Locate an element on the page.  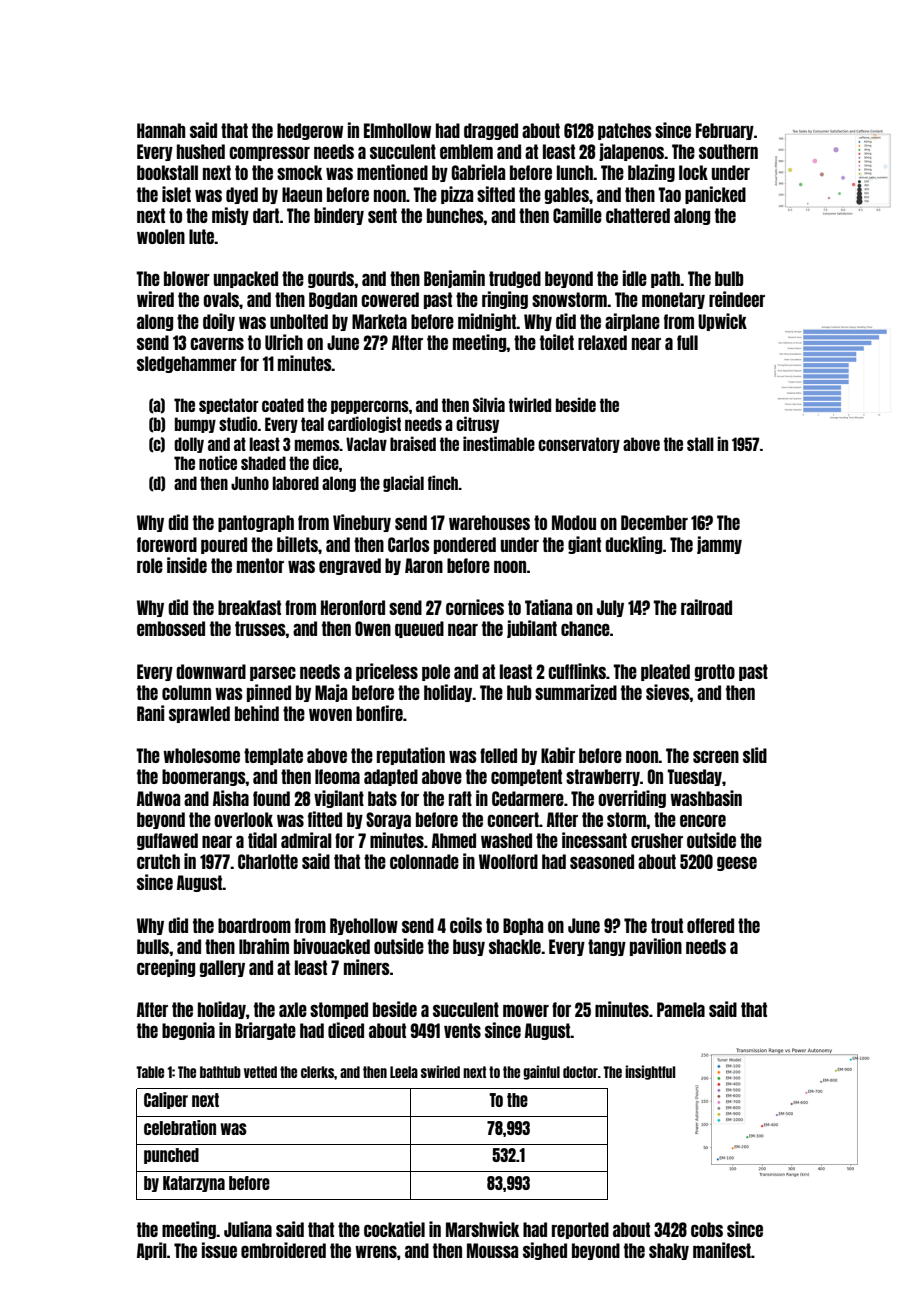
crutch is located at coordinates (158, 861).
